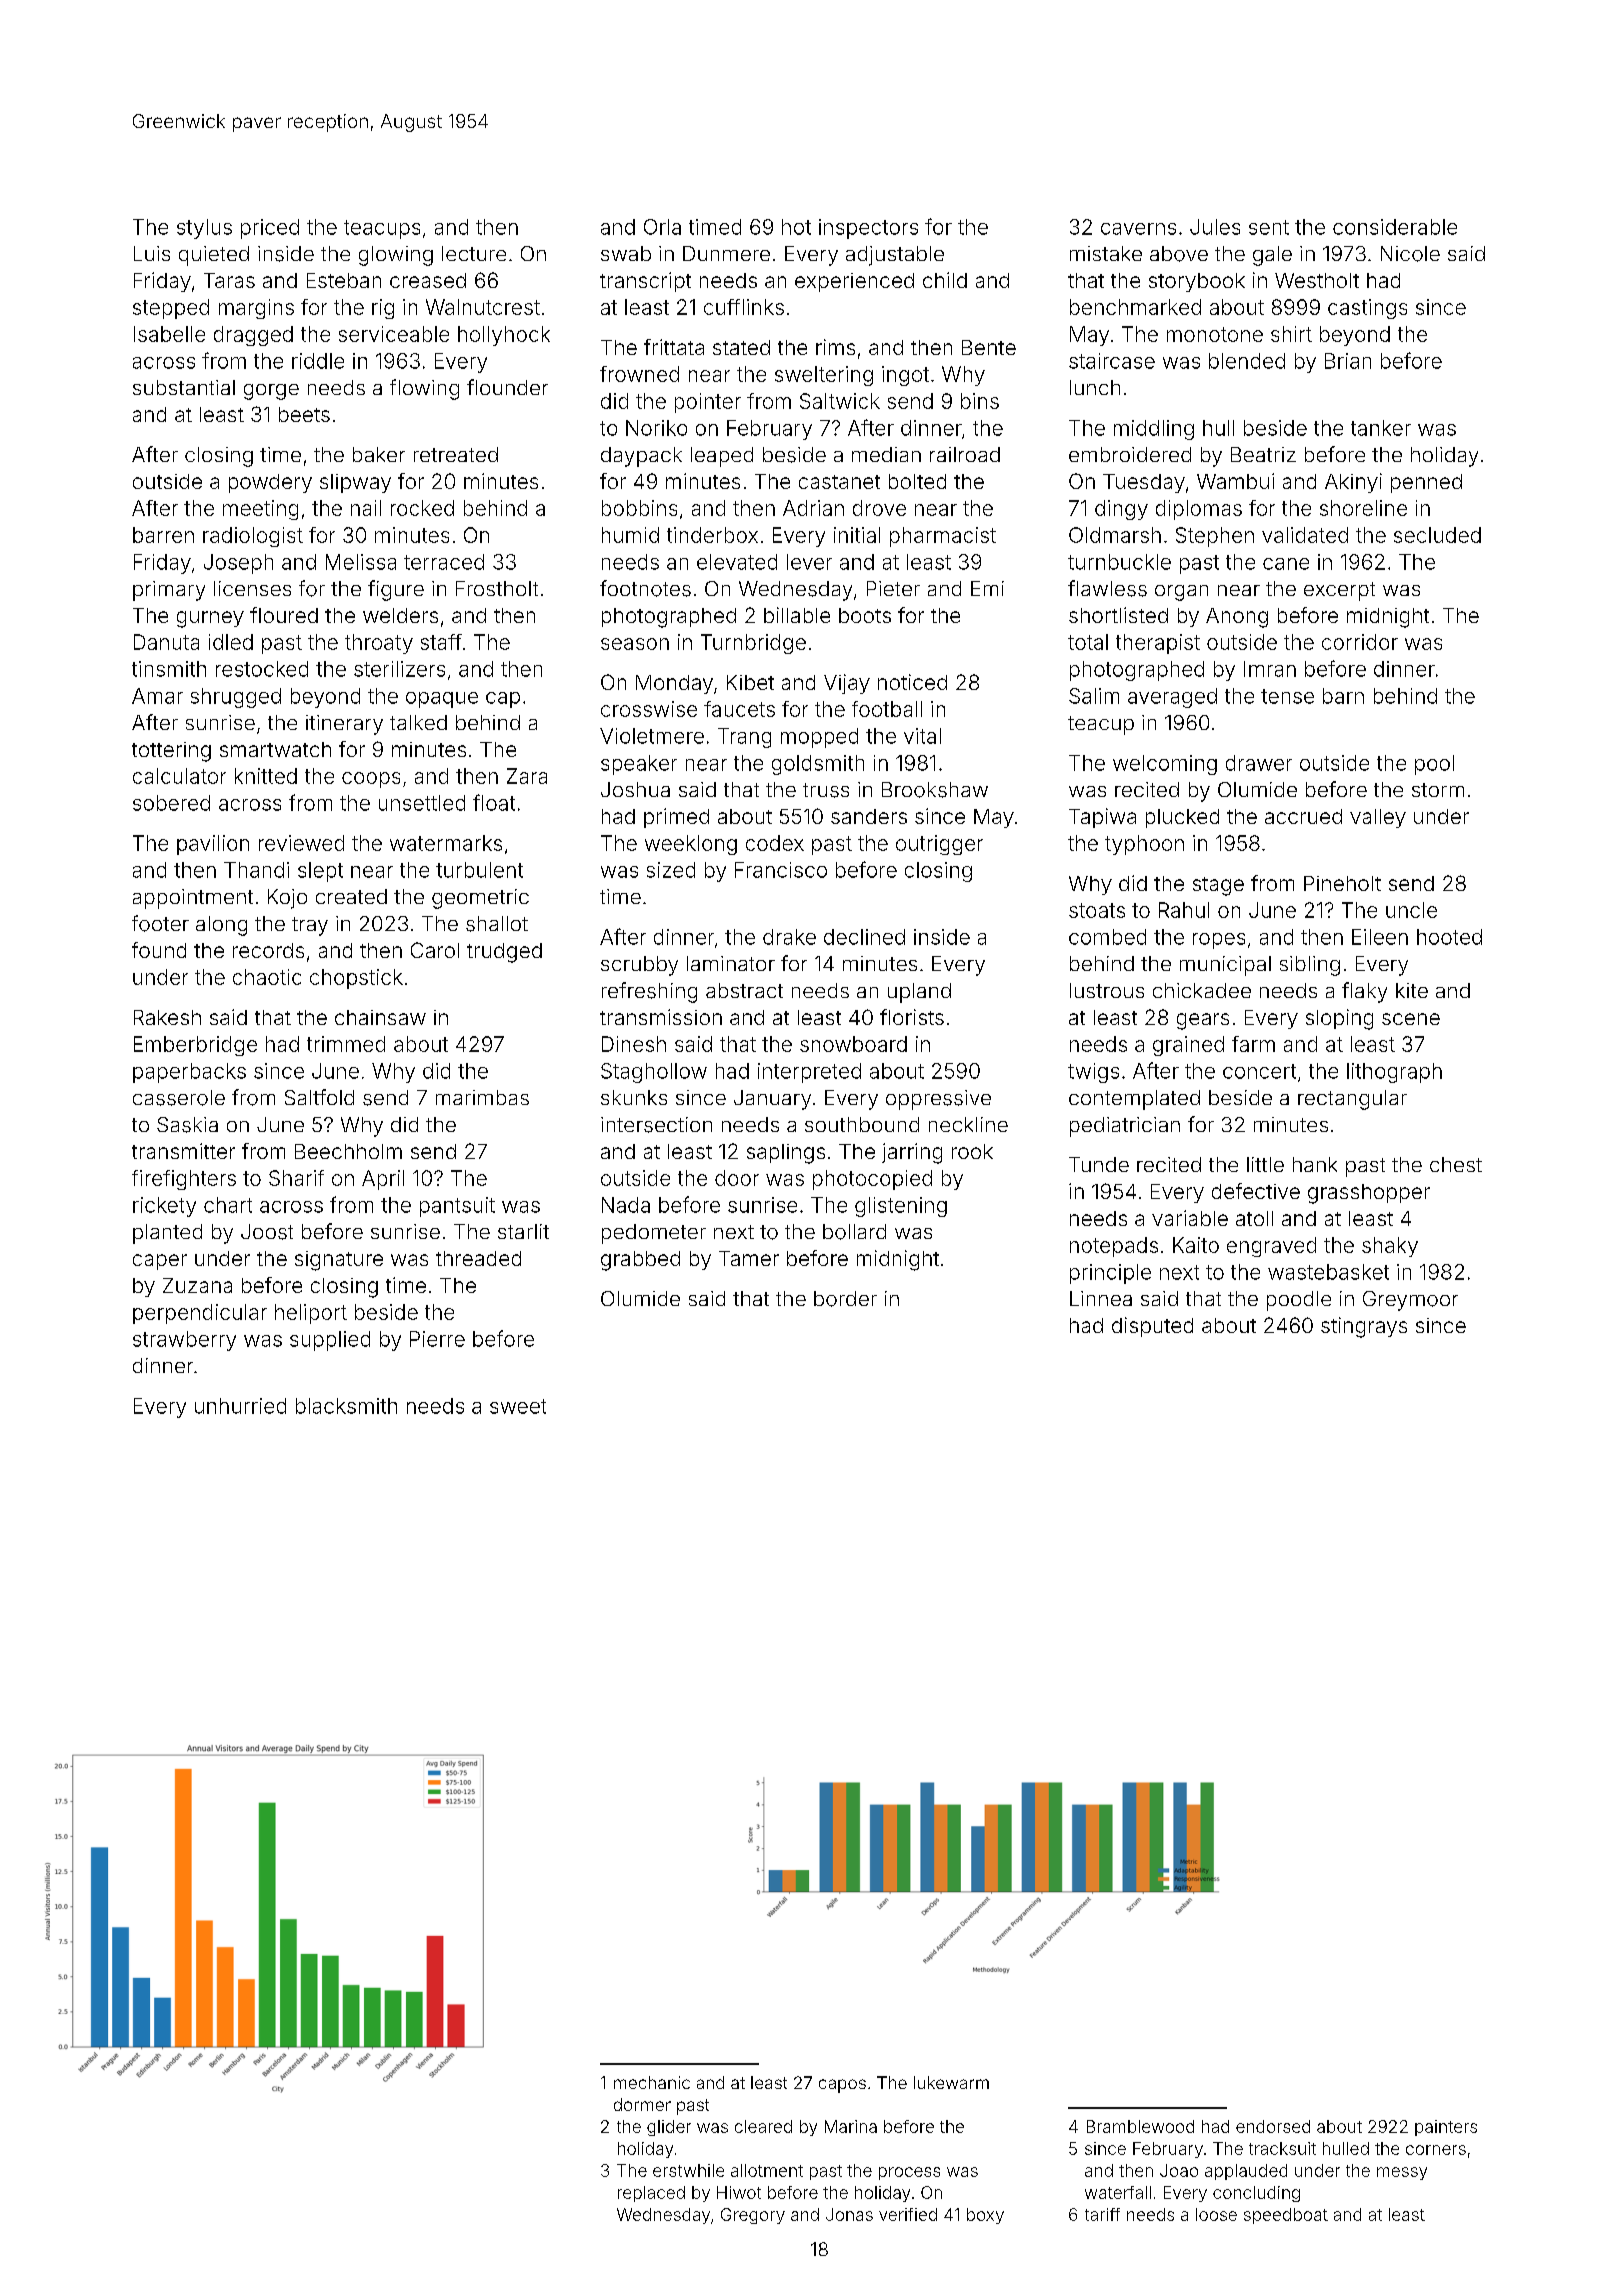 Image resolution: width=1620 pixels, height=2292 pixels. I want to click on shrugged, so click(236, 698).
